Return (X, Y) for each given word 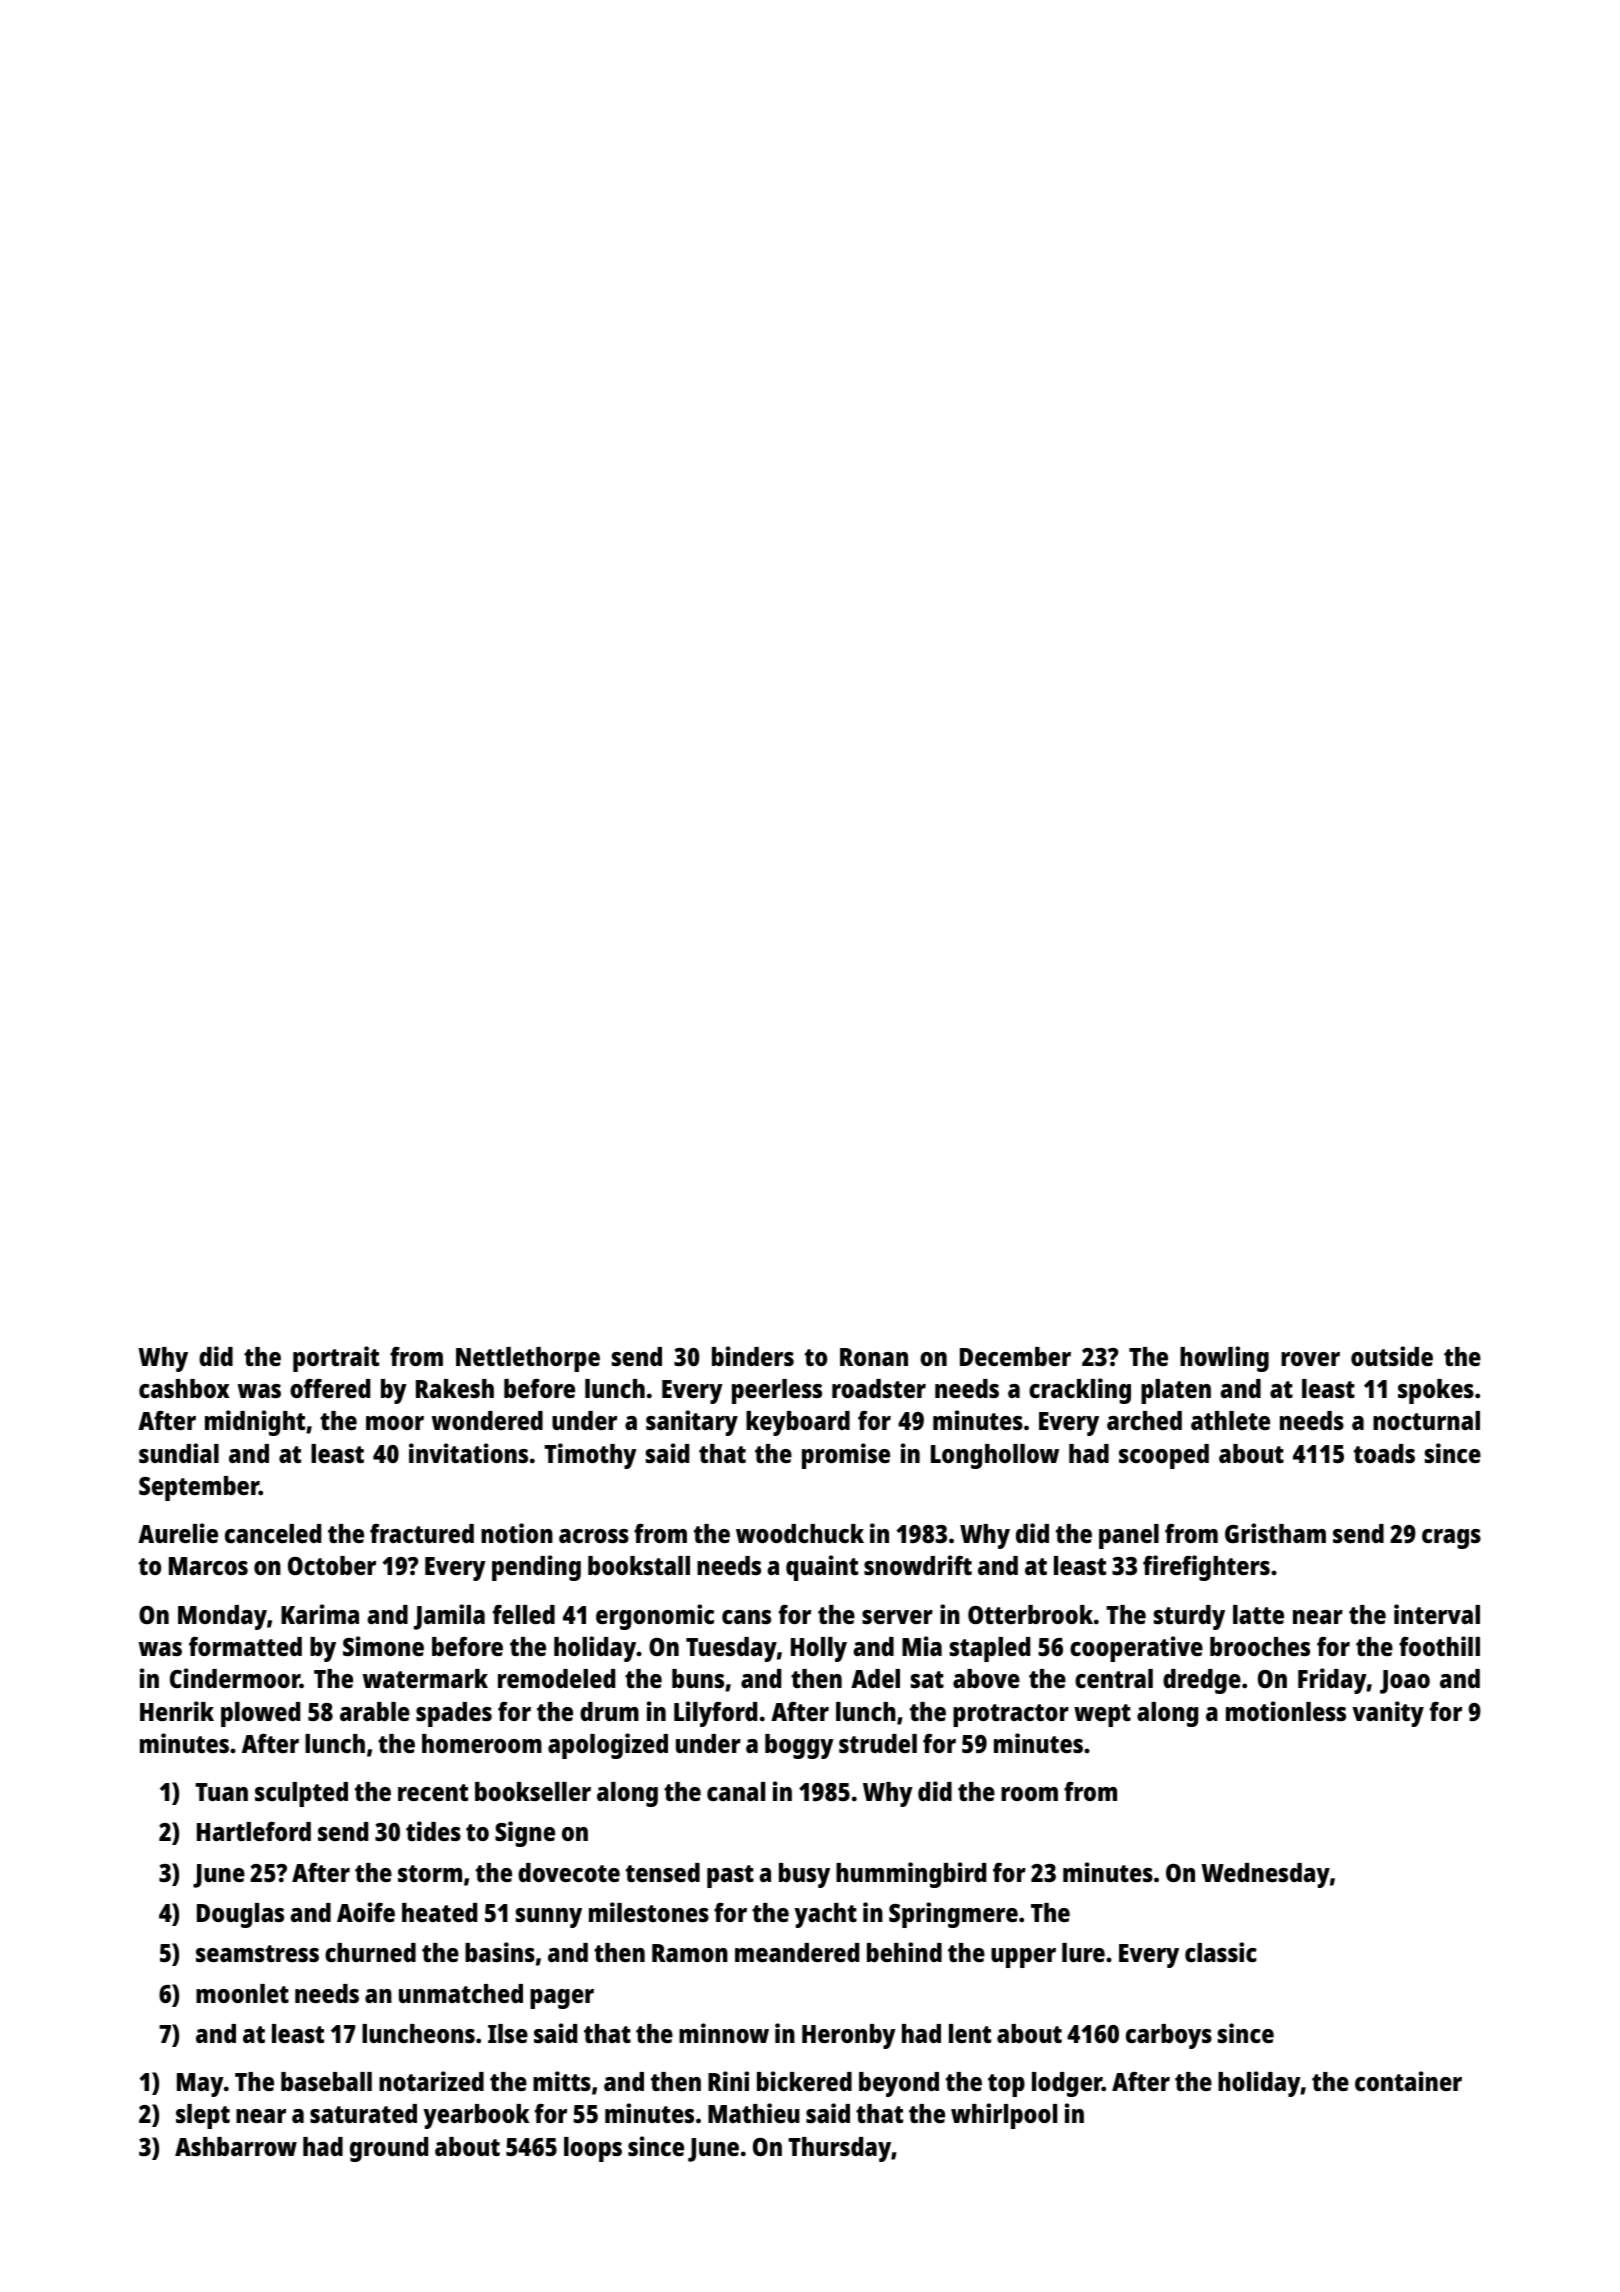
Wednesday (1265, 1875)
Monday (222, 1617)
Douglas (240, 1915)
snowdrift (918, 1565)
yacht (825, 1915)
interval (1437, 1614)
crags (1451, 1539)
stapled (990, 1649)
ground (389, 2149)
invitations (468, 1453)
